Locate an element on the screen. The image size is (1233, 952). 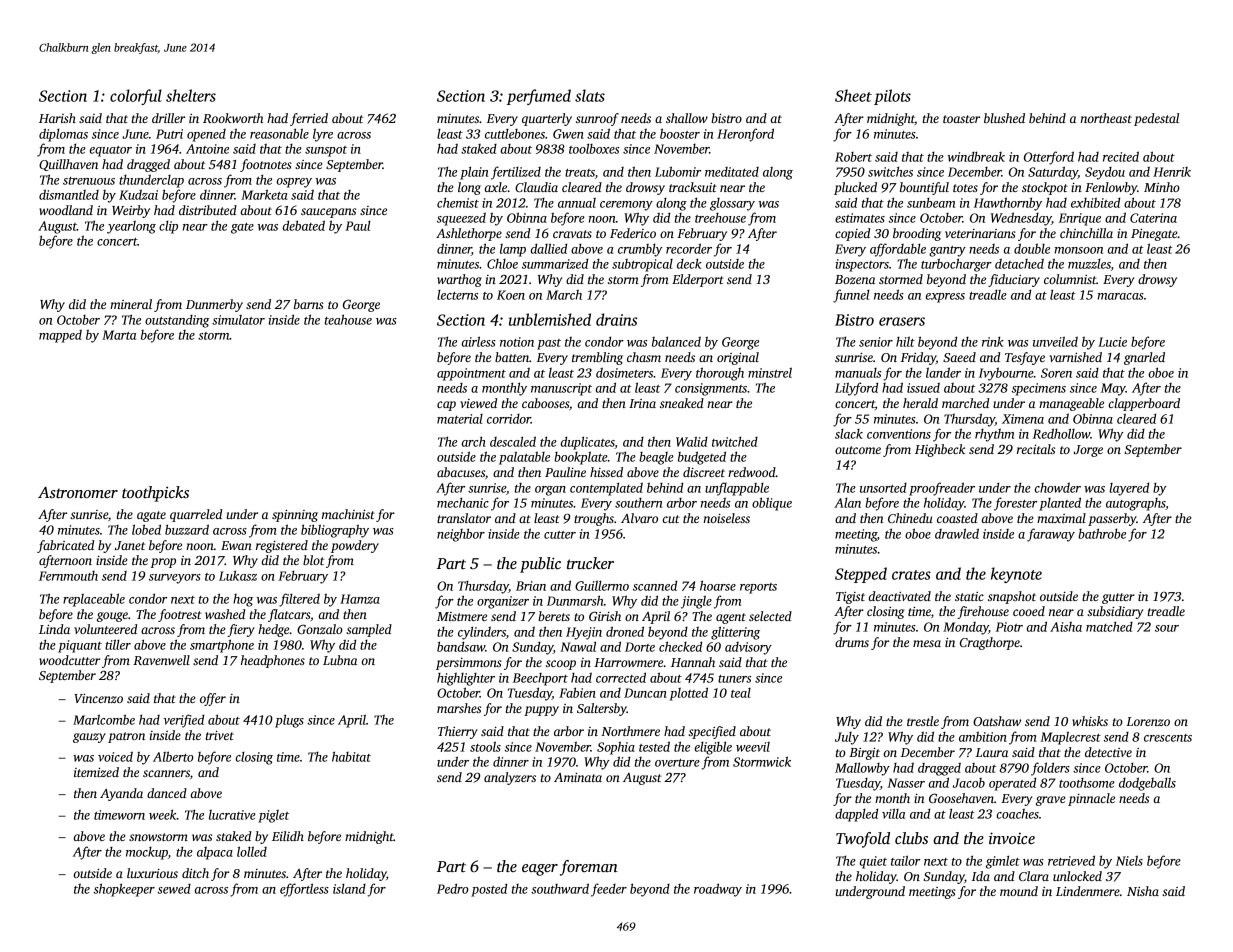
dodgeballs is located at coordinates (1147, 784).
